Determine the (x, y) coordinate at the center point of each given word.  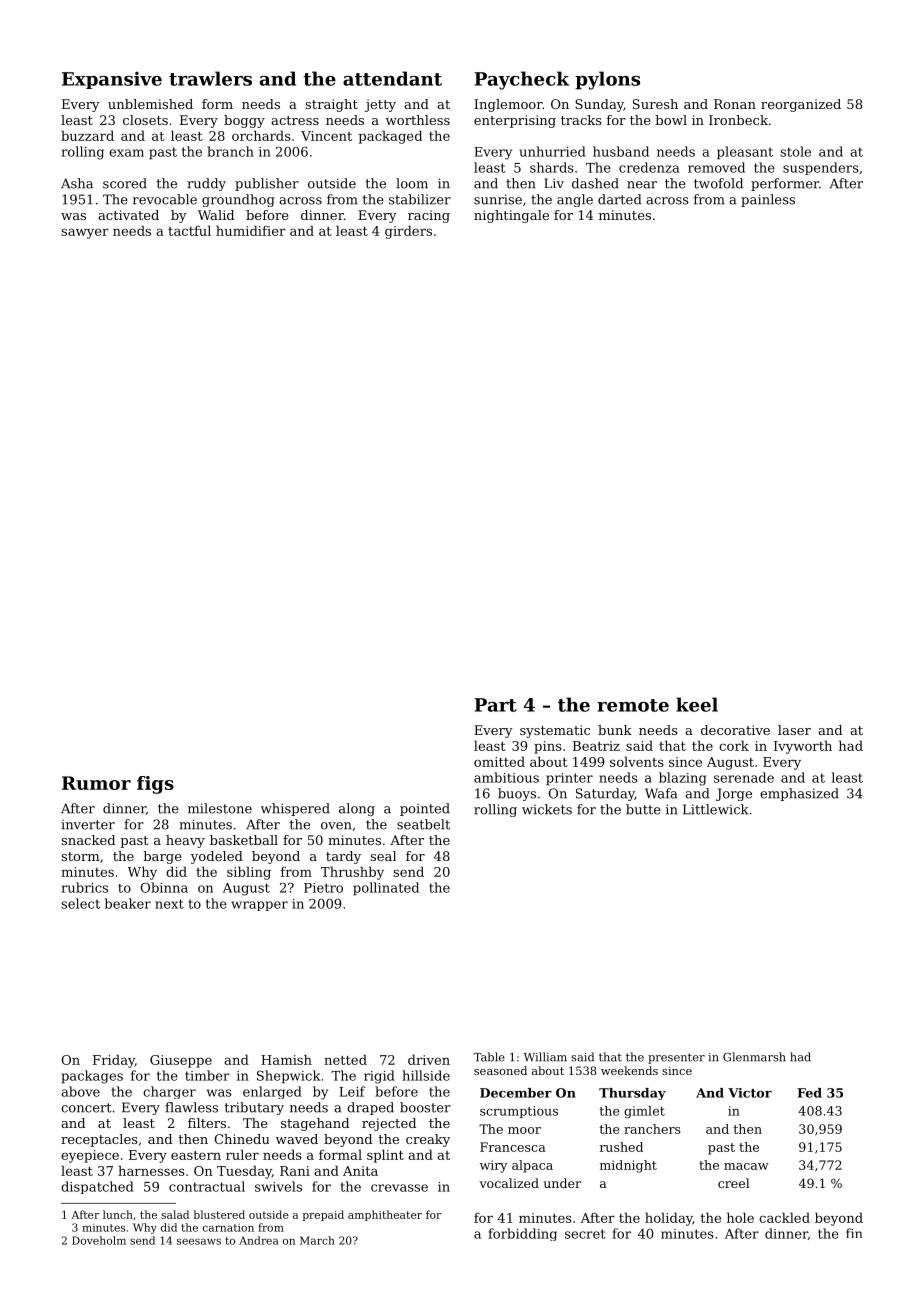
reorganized (801, 105)
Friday (114, 1061)
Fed (809, 1093)
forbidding (522, 1234)
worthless (418, 120)
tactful (189, 230)
